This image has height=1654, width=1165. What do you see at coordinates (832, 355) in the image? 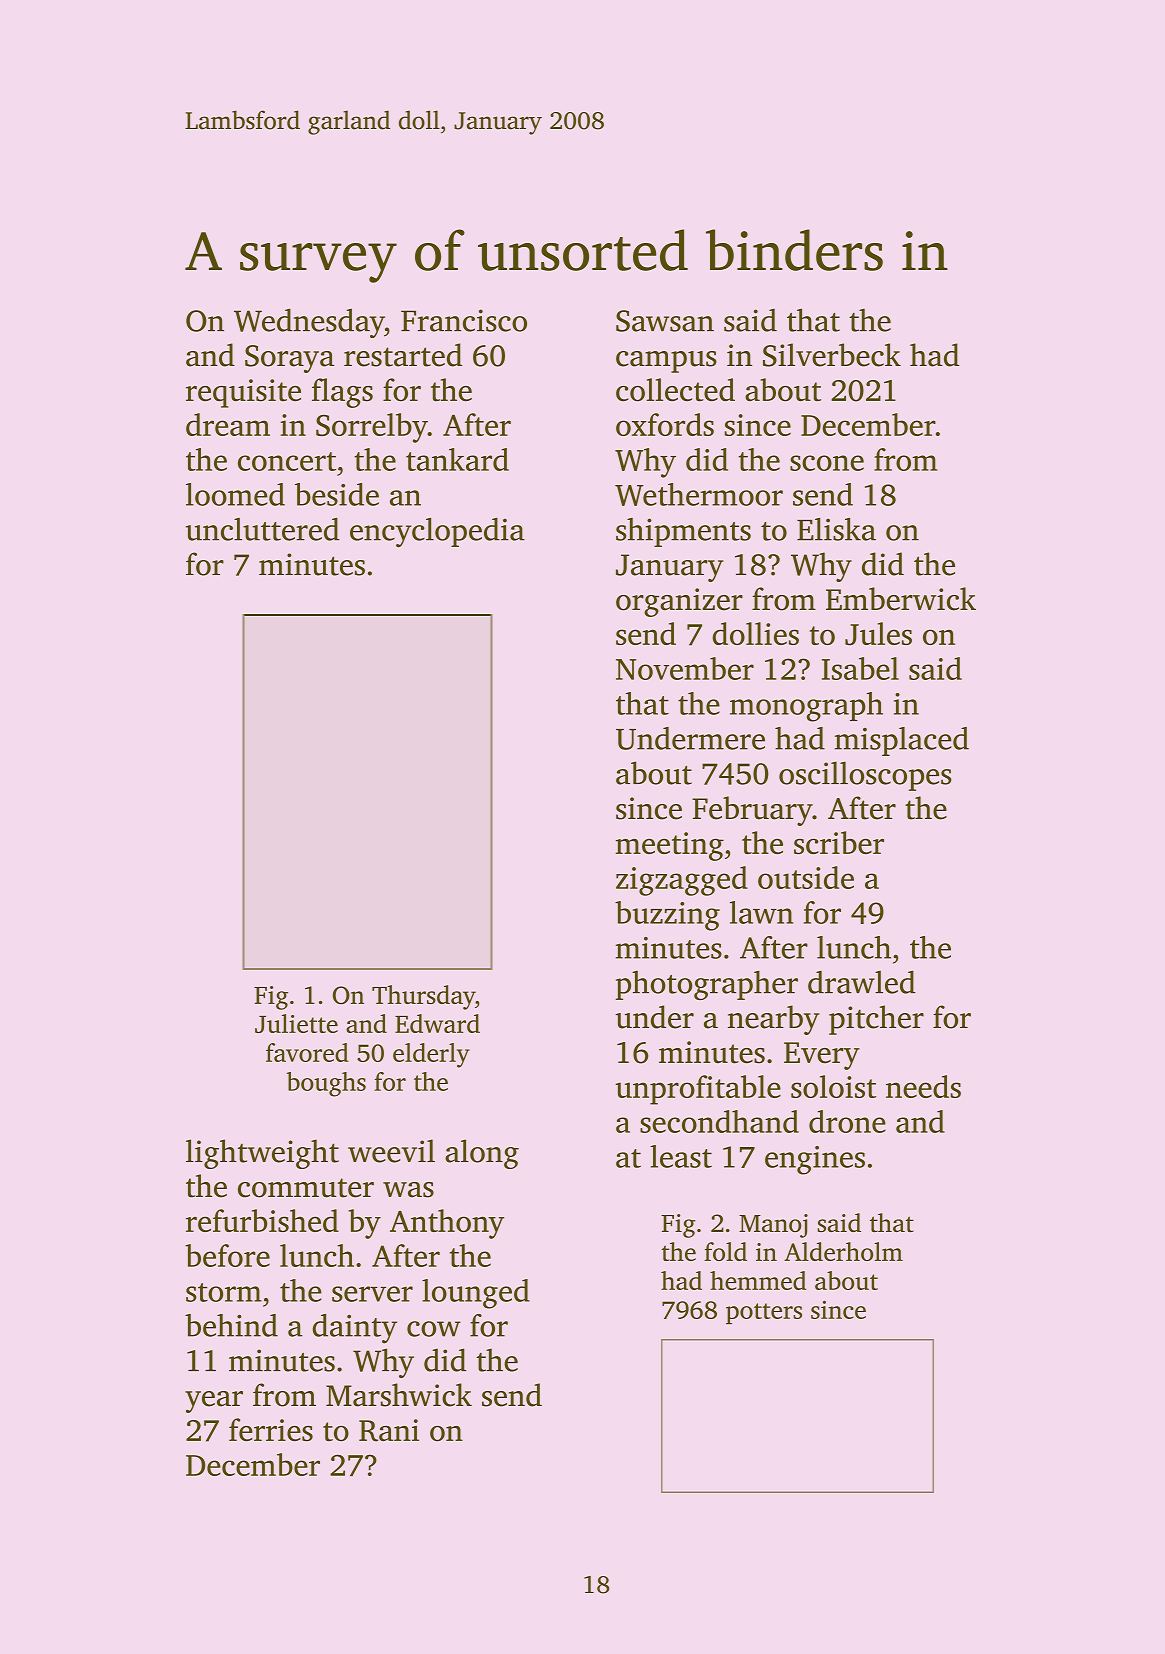
I see `Silverbeck` at bounding box center [832, 355].
